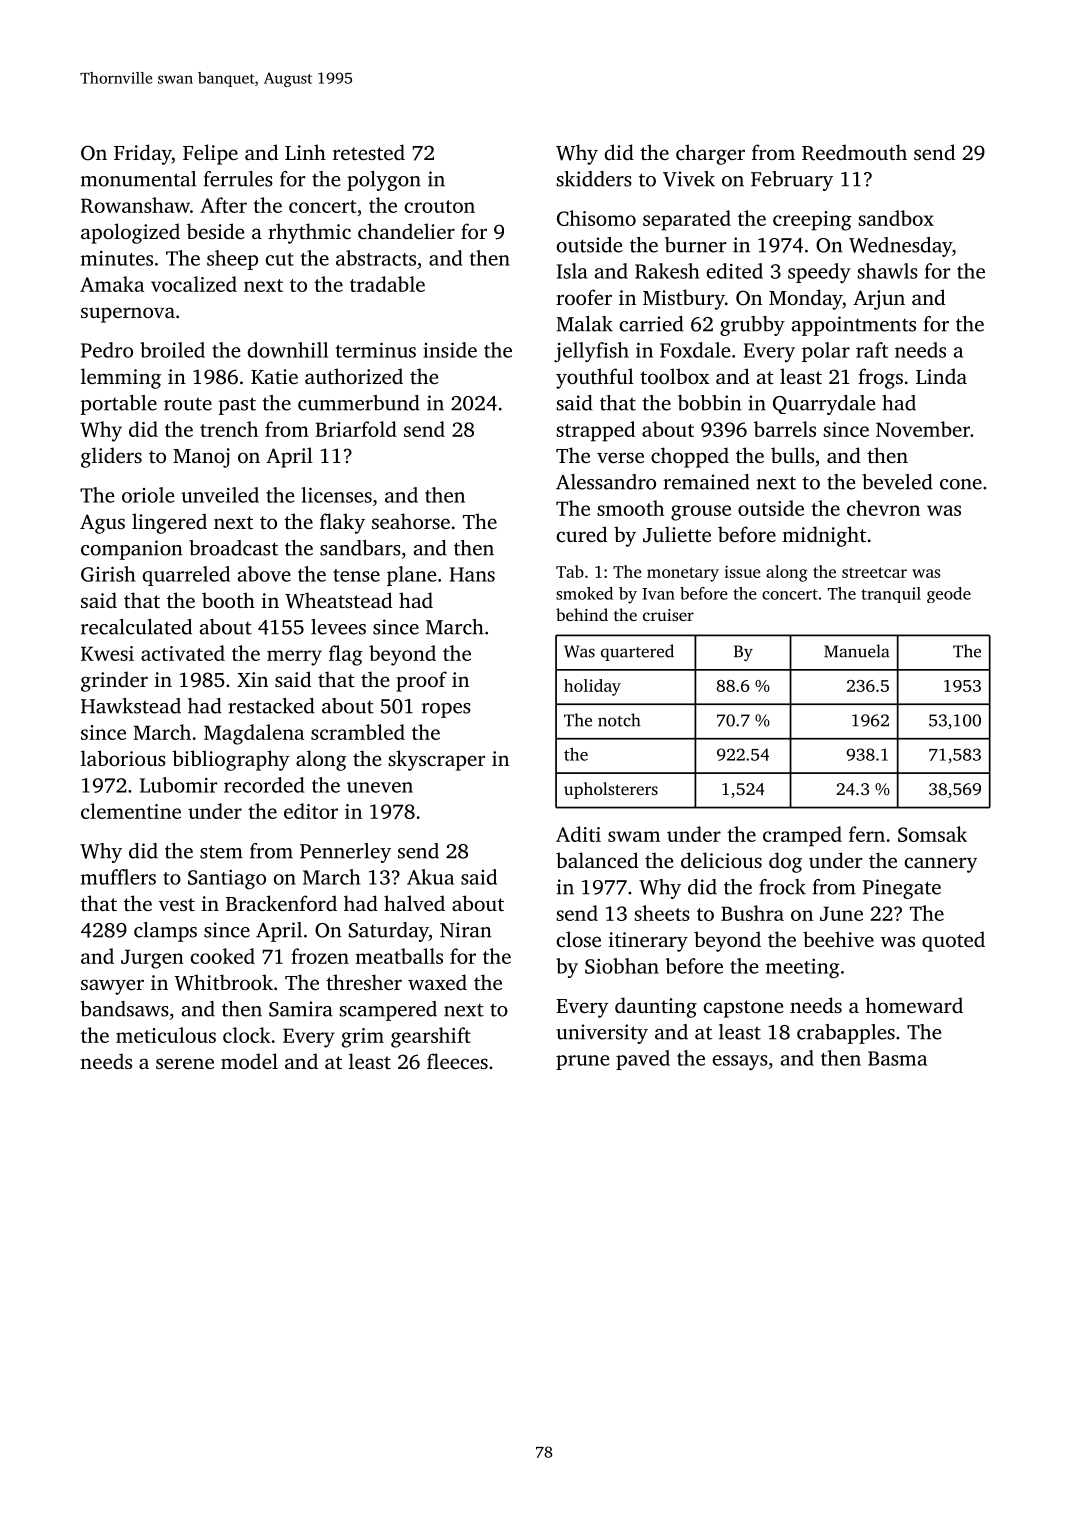  What do you see at coordinates (854, 152) in the screenshot?
I see `Reedmouth` at bounding box center [854, 152].
